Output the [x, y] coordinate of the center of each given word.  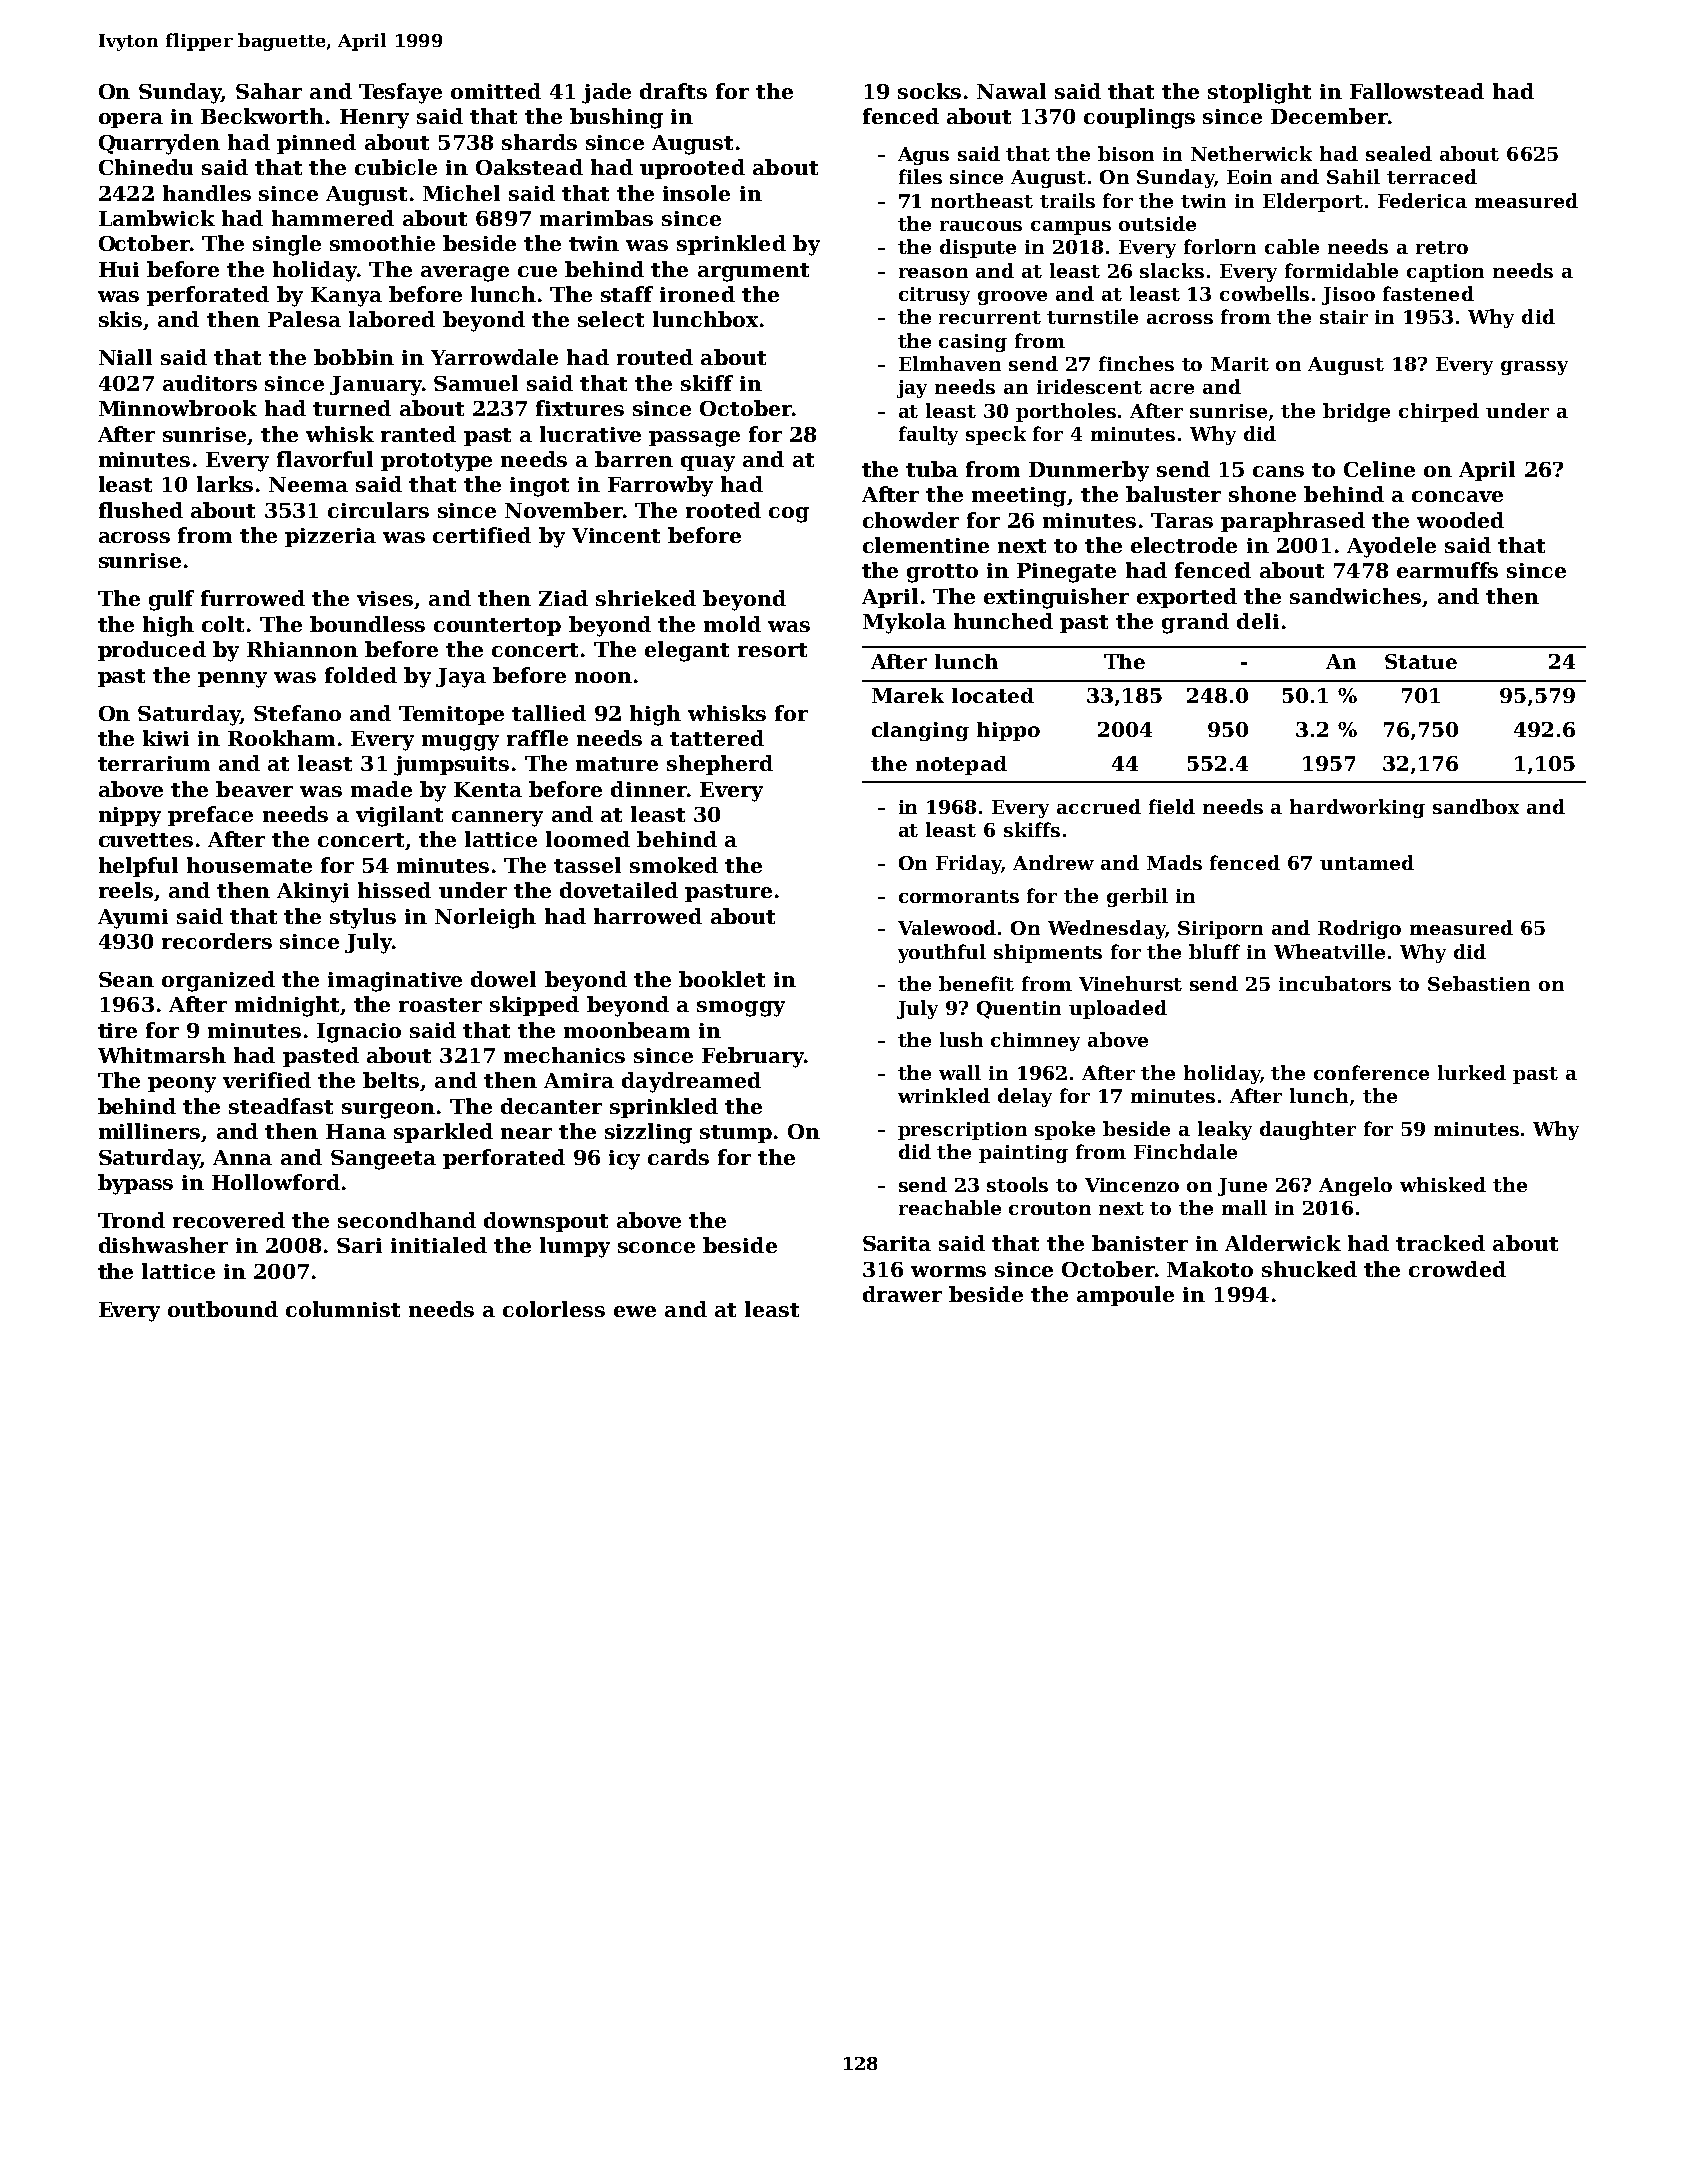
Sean [126, 979]
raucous [981, 226]
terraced [1432, 176]
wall [960, 1072]
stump [736, 1134]
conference [1371, 1072]
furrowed [253, 598]
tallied [549, 713]
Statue [1421, 661]
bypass [135, 1184]
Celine [1379, 469]
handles [207, 193]
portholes [1066, 412]
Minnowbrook [178, 408]
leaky [1225, 1130]
